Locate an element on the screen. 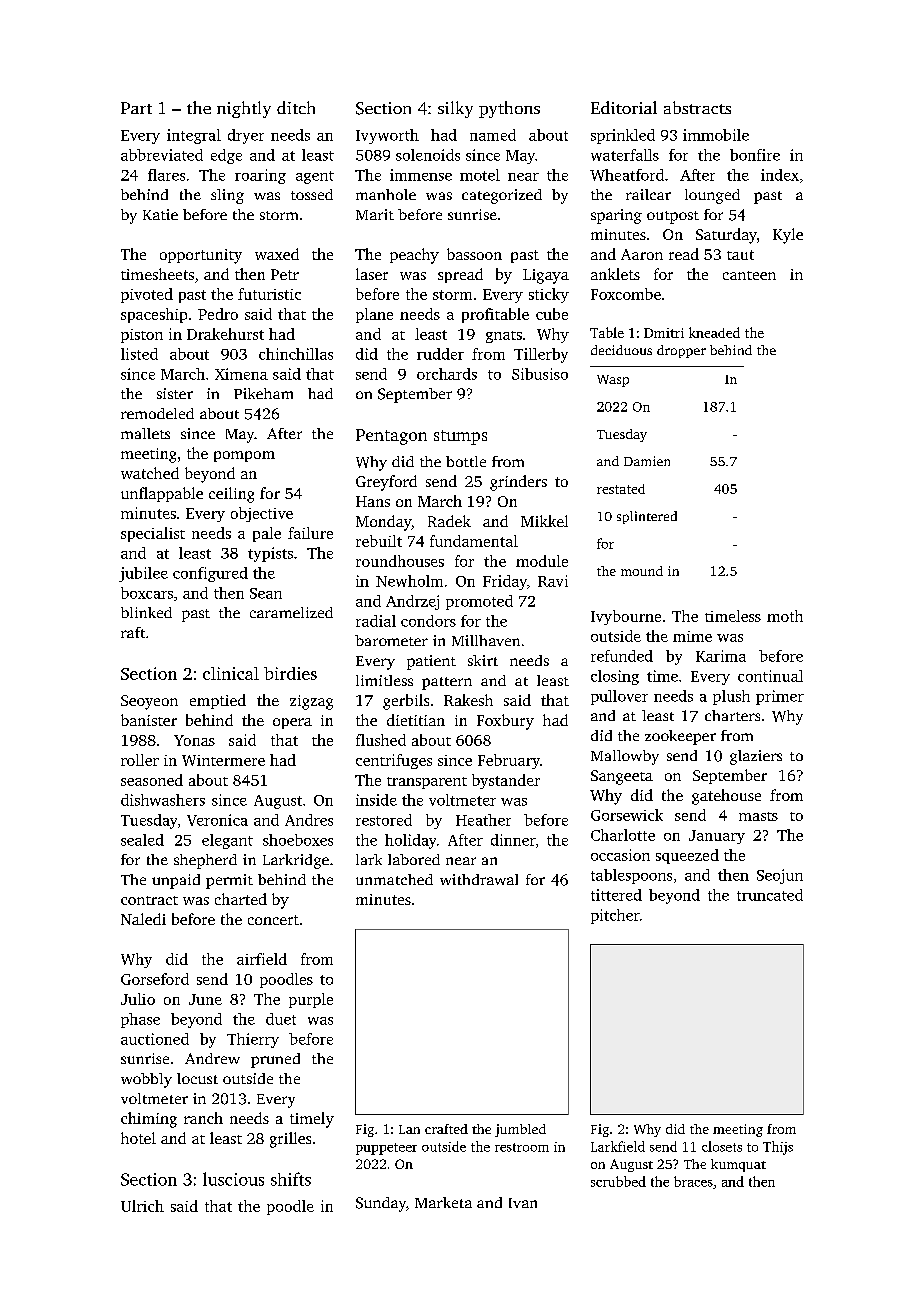 The image size is (924, 1308). fundamental is located at coordinates (474, 541).
